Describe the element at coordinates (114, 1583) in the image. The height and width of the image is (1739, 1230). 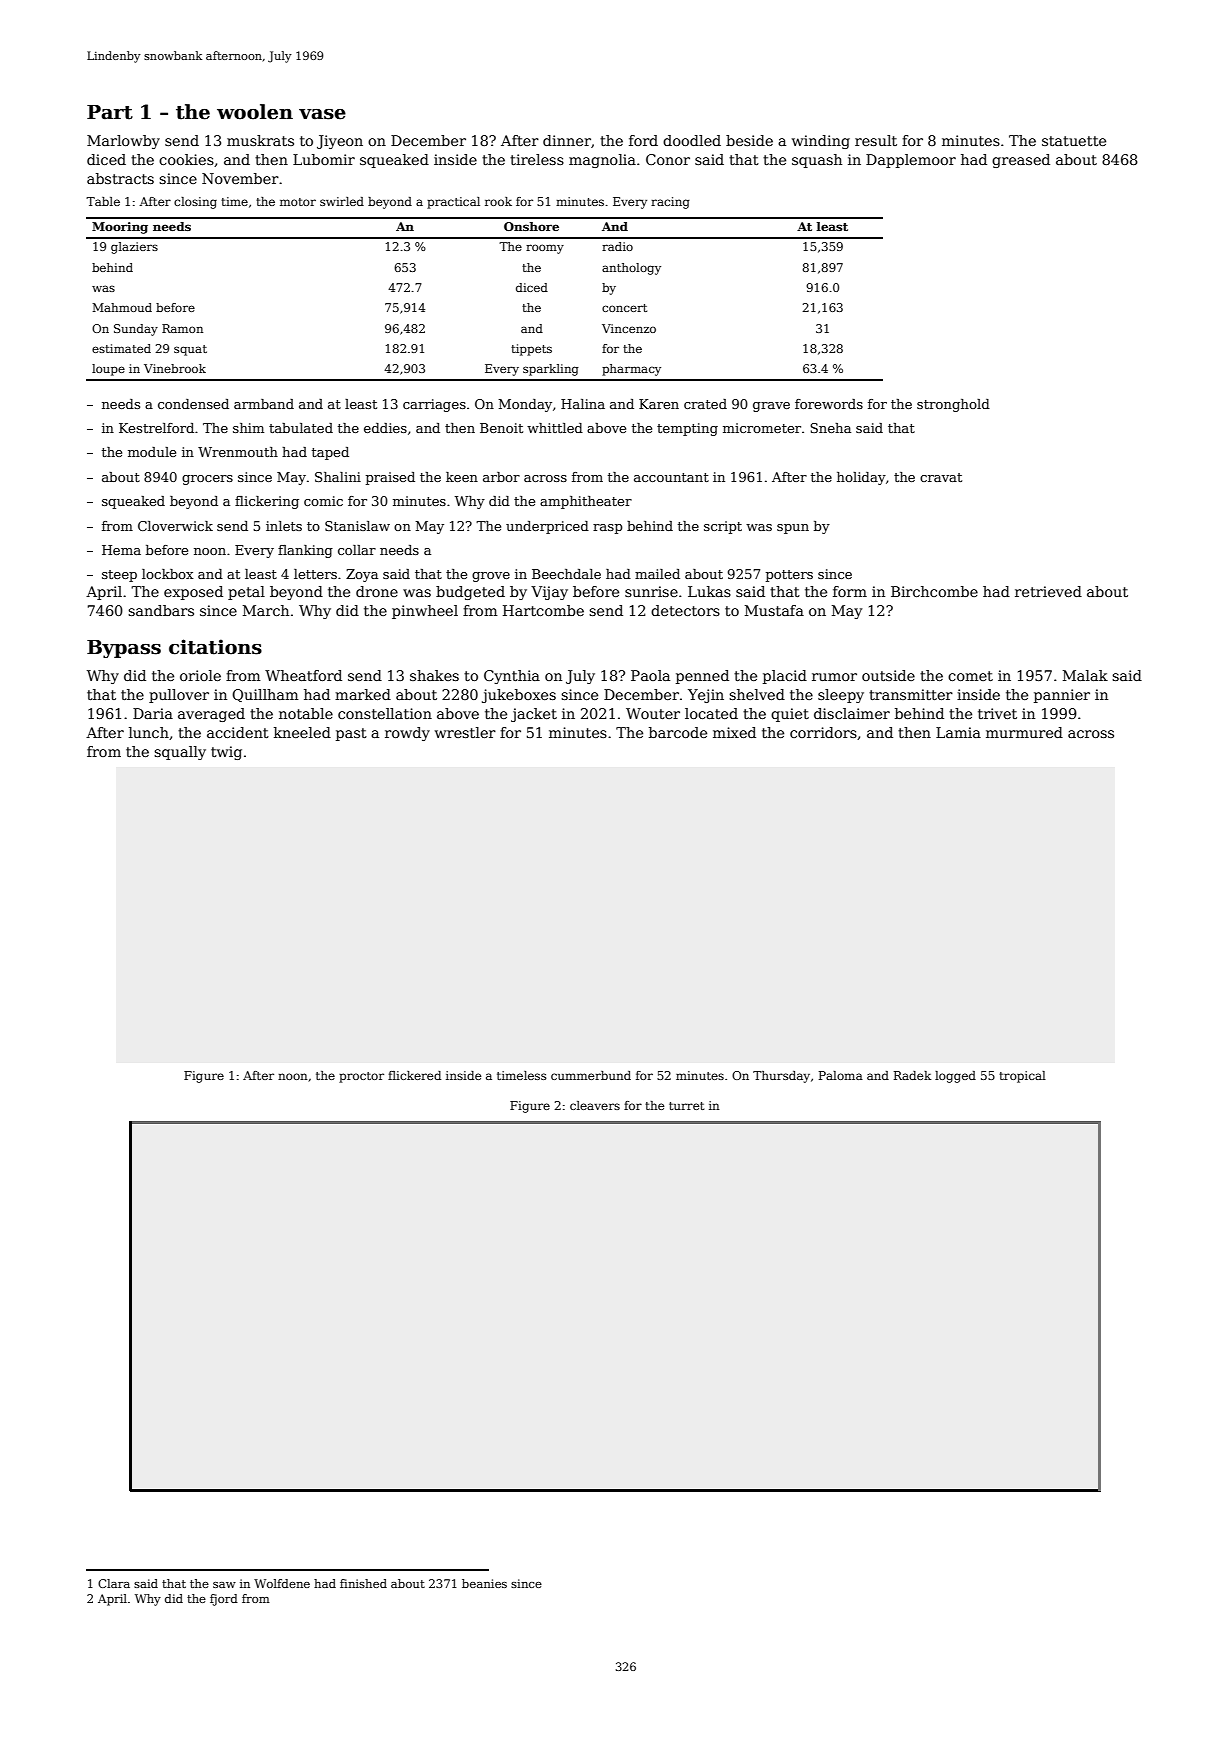
I see `Clara` at that location.
